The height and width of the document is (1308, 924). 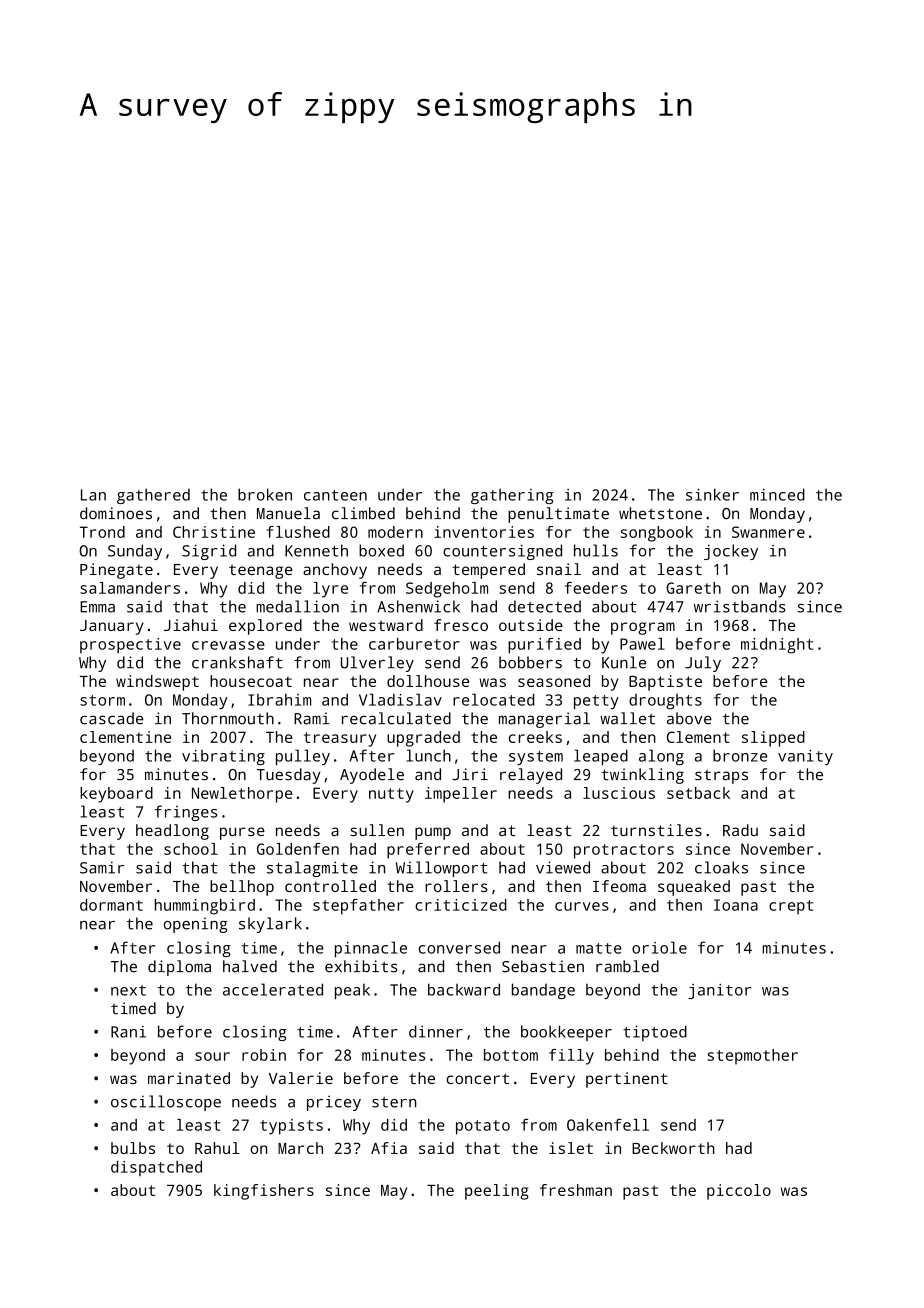 What do you see at coordinates (739, 1192) in the document?
I see `piccolo` at bounding box center [739, 1192].
